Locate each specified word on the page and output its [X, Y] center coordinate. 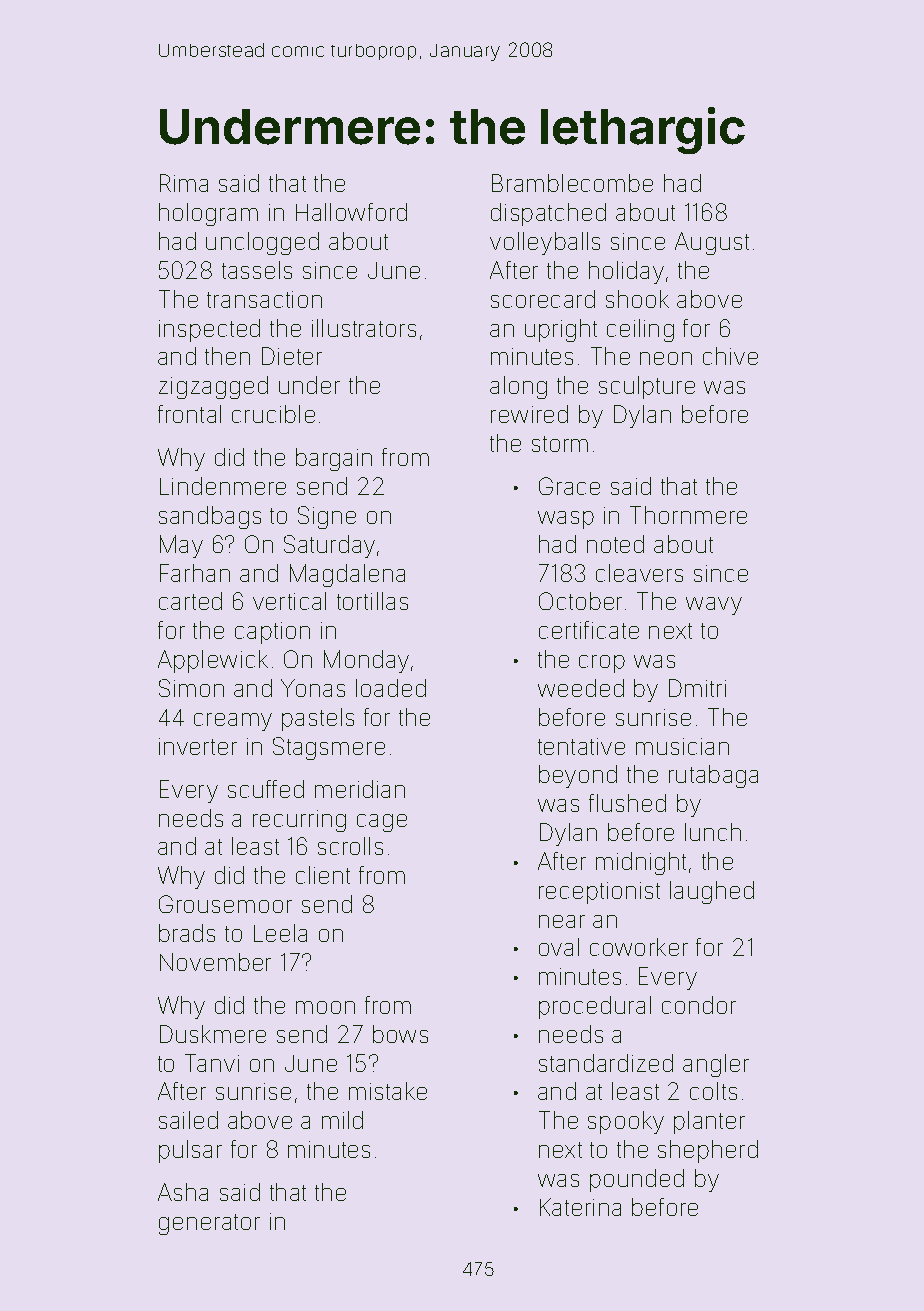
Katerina [580, 1207]
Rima [184, 183]
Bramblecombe [572, 183]
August [712, 243]
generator [209, 1224]
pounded [637, 1180]
